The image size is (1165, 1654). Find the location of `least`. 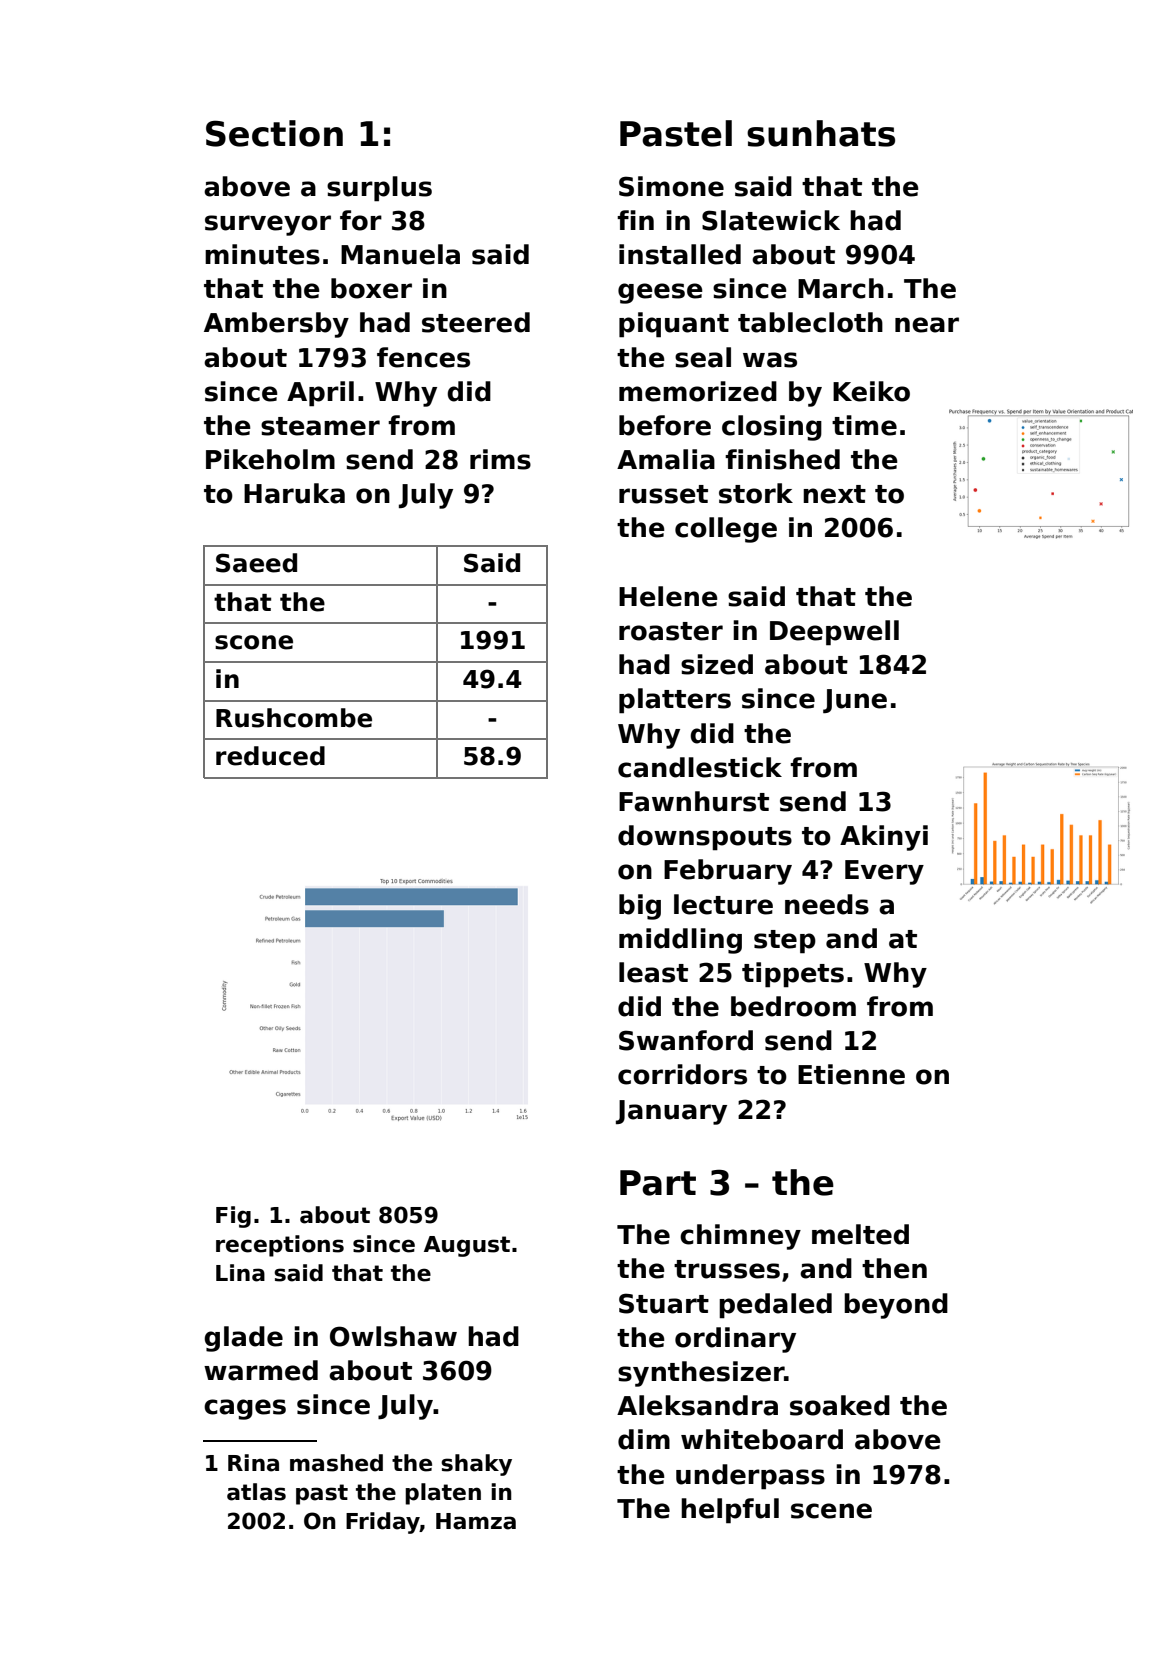

least is located at coordinates (653, 972).
